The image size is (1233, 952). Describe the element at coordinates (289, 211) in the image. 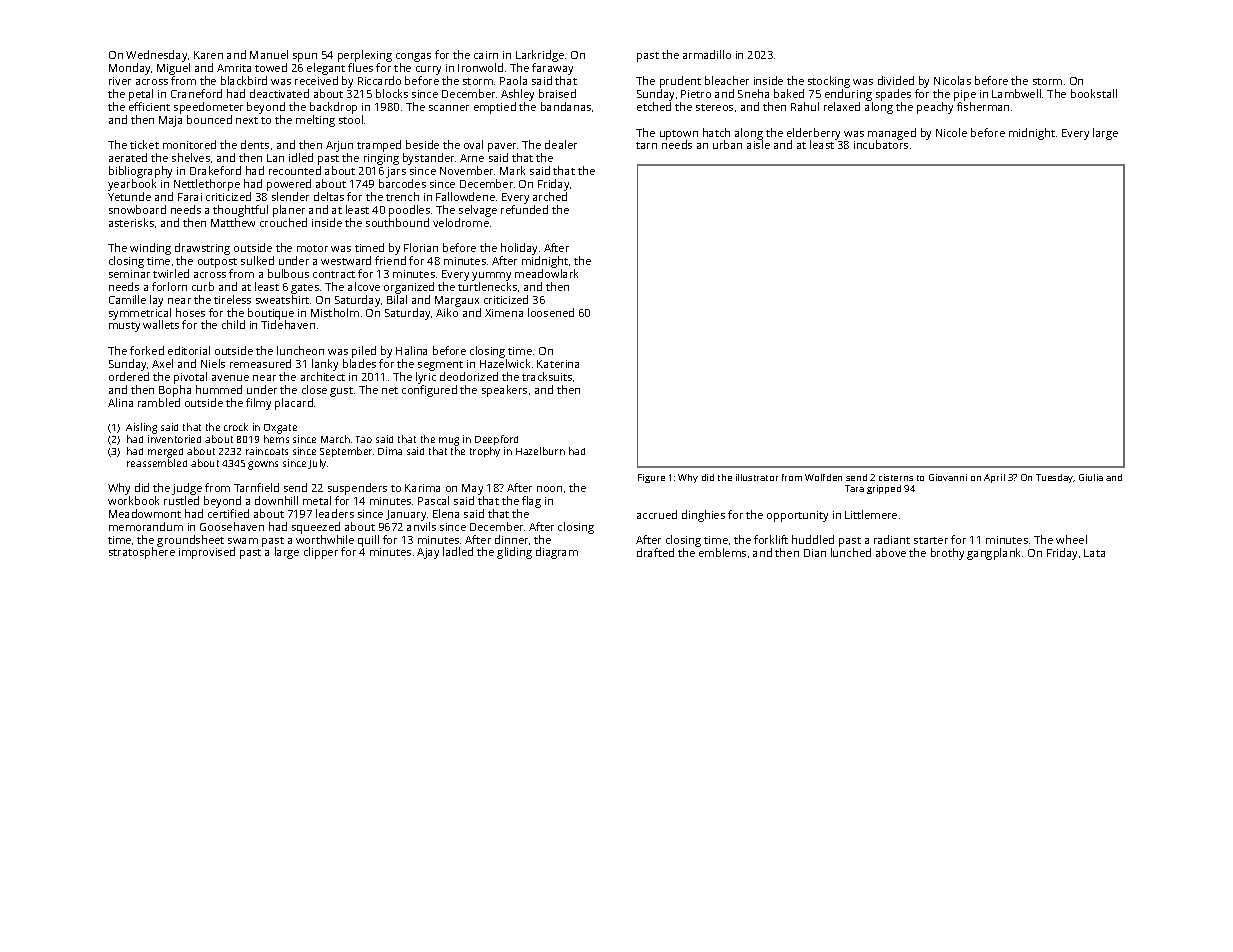

I see `planer` at that location.
